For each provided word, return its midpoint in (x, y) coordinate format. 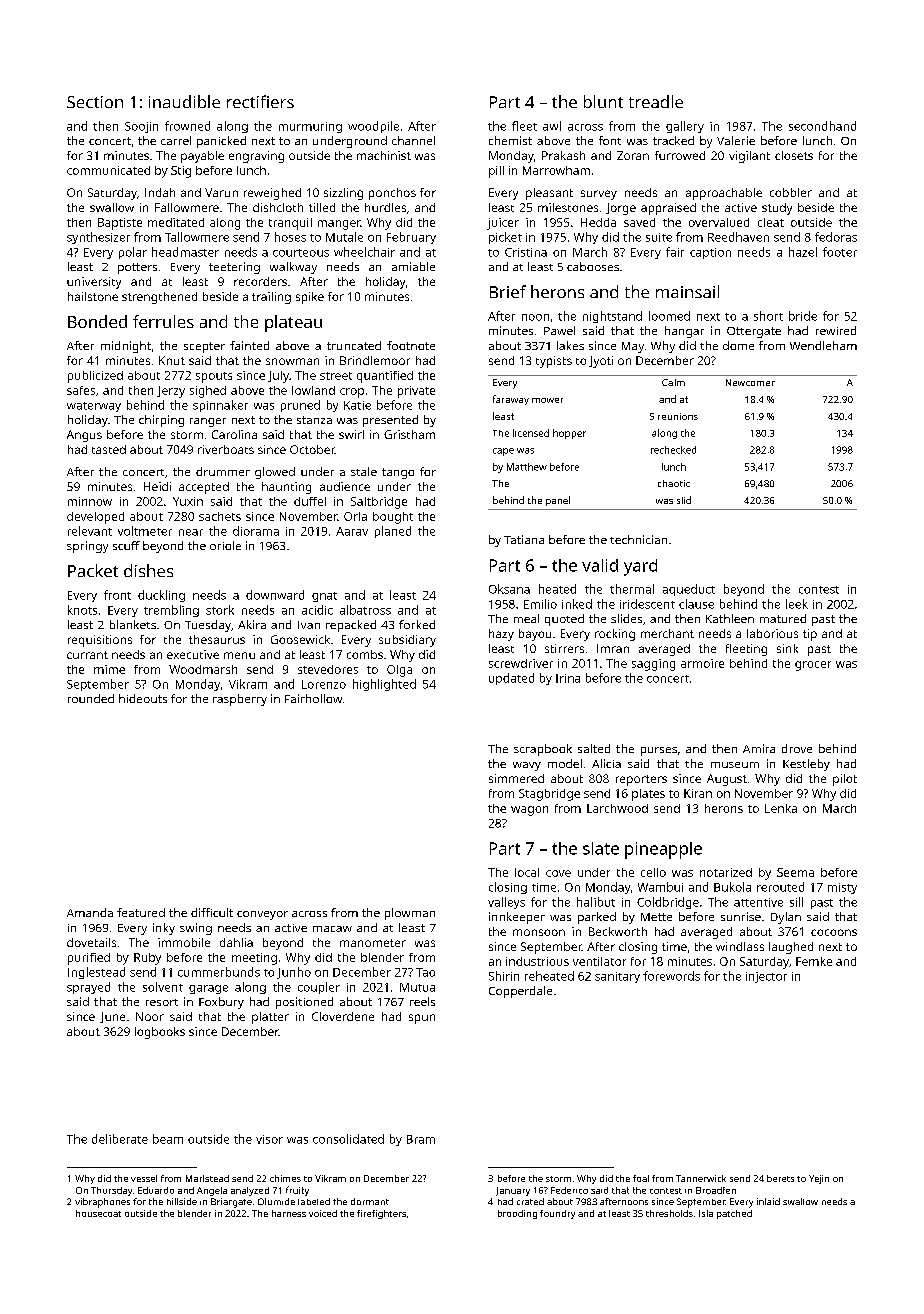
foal (641, 1178)
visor (269, 1139)
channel (413, 140)
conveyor (262, 915)
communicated (108, 170)
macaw (332, 929)
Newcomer (750, 382)
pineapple (663, 850)
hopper (569, 434)
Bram (421, 1139)
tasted (109, 449)
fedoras (836, 237)
